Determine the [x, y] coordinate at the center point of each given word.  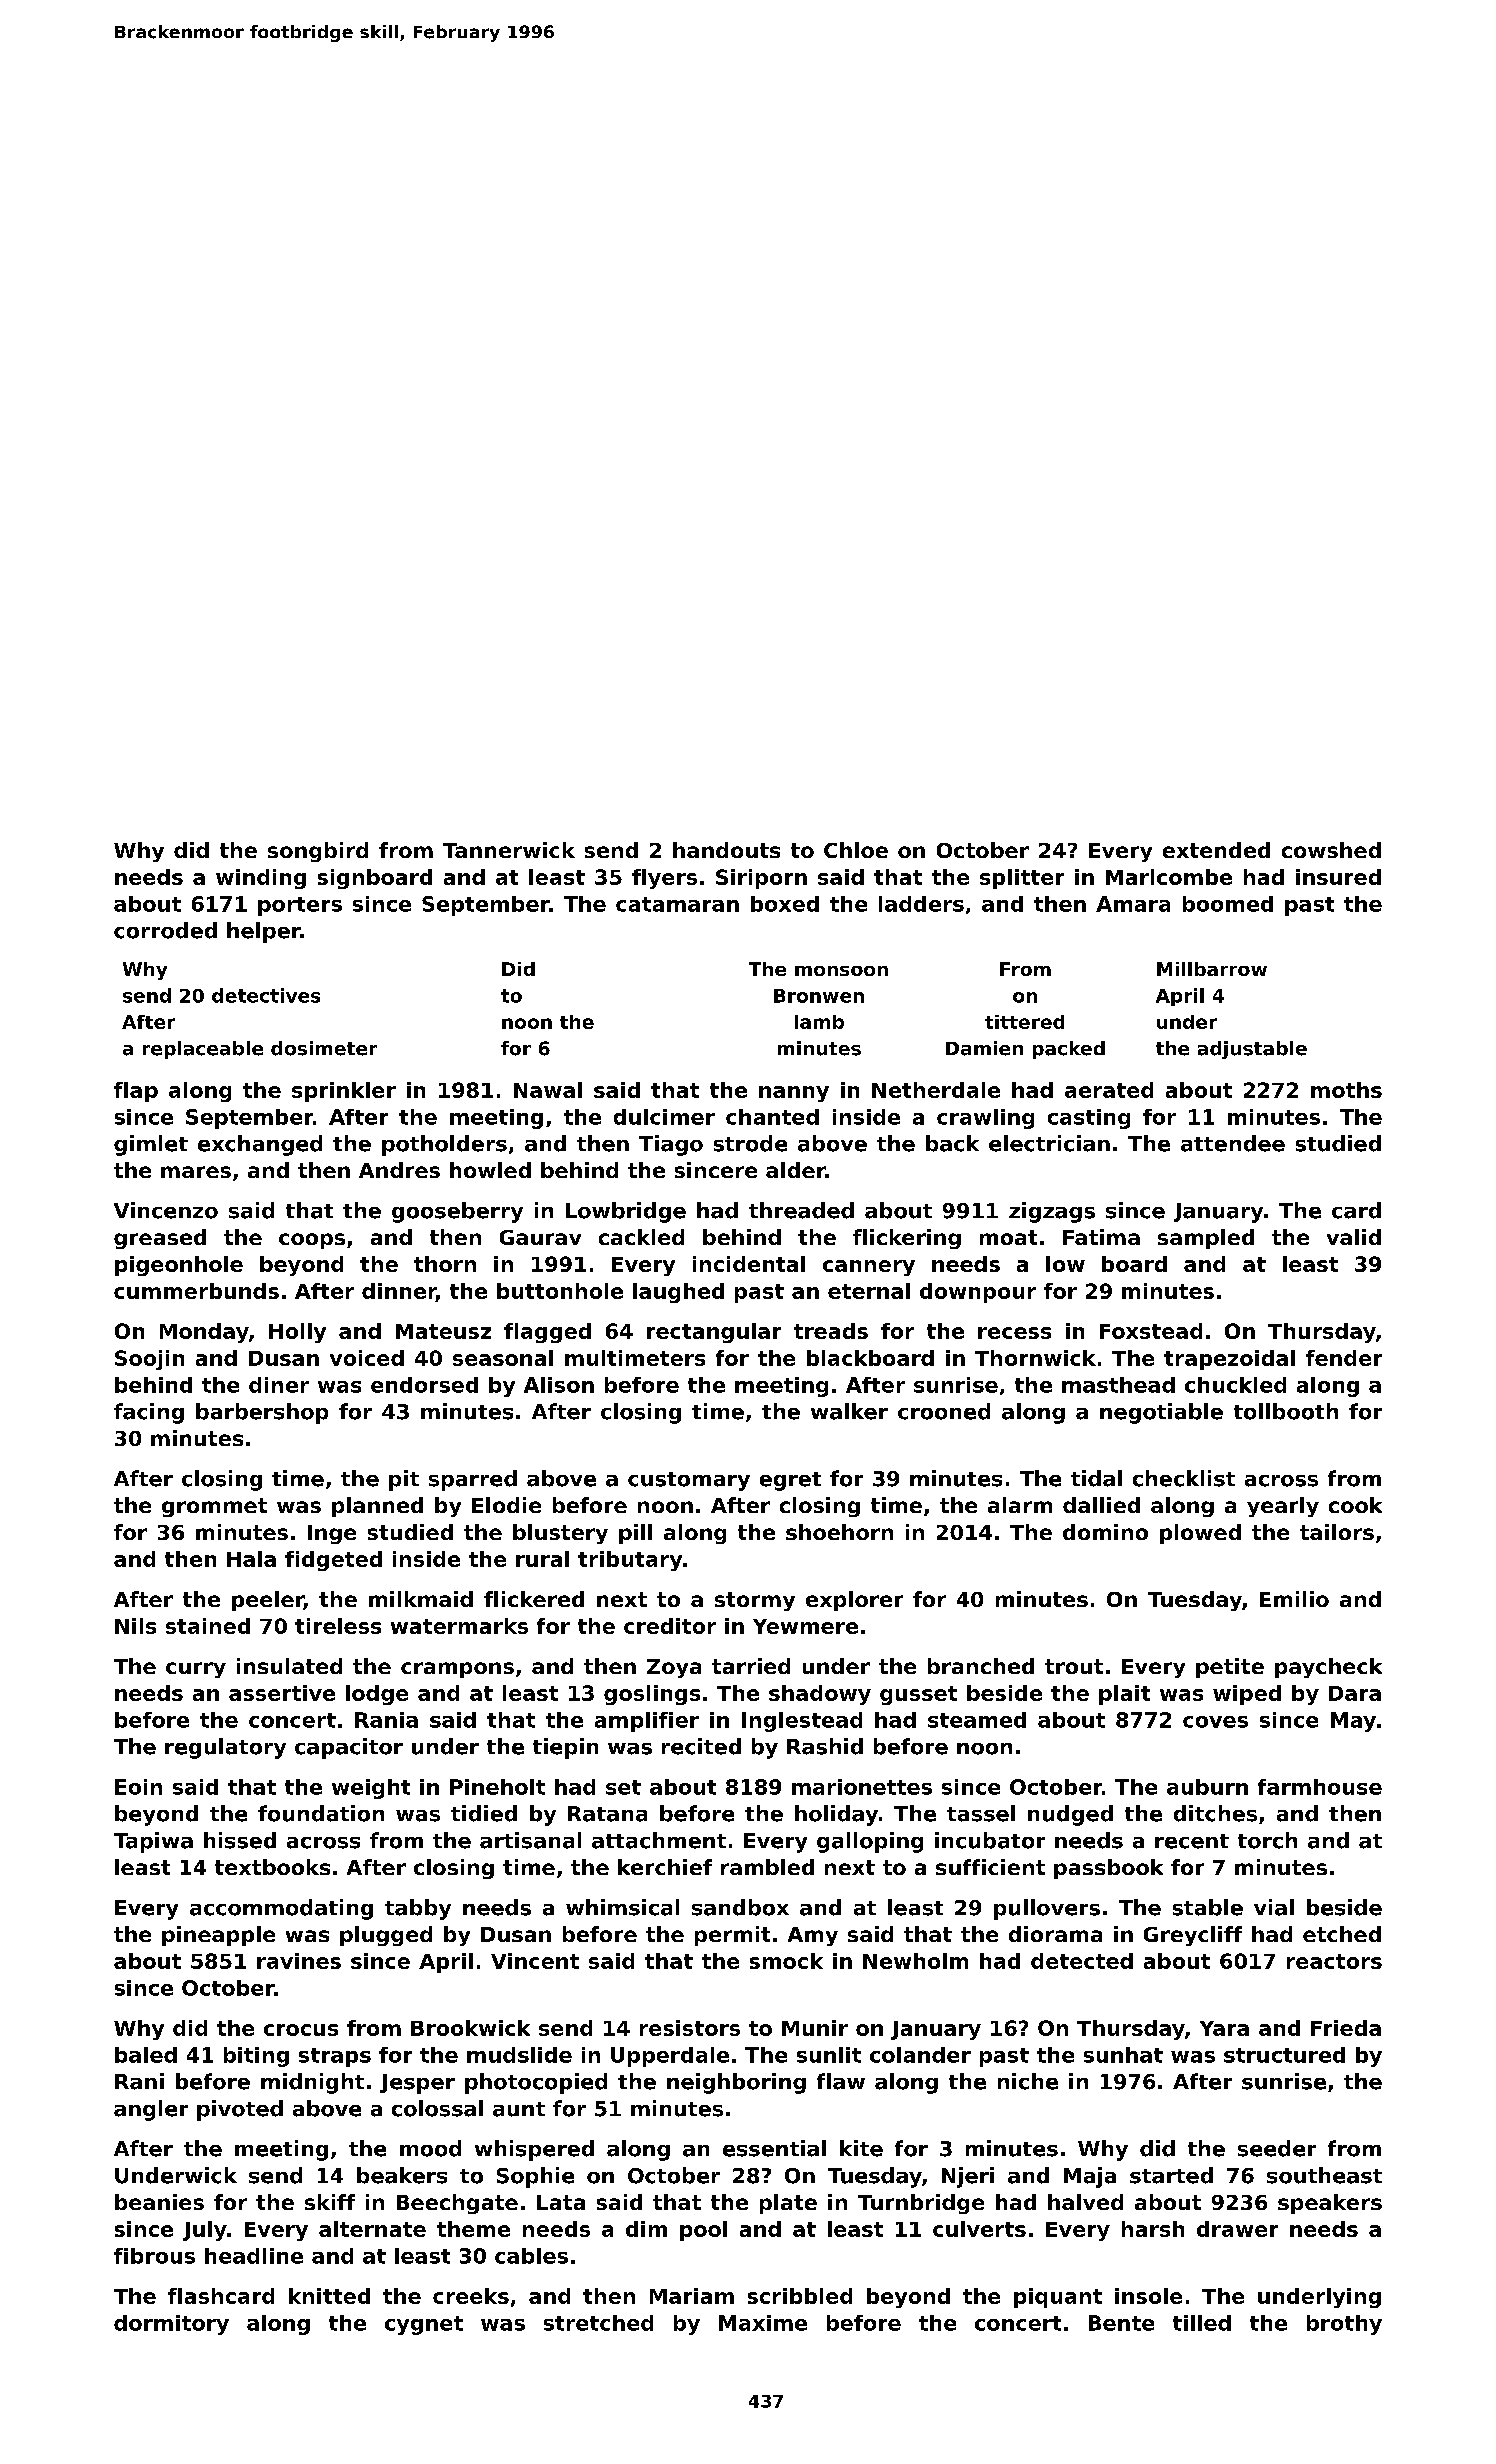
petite [1230, 1668]
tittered [1024, 1022]
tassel [981, 1813]
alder [795, 1170]
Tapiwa [153, 1842]
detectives [266, 995]
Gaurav [540, 1237]
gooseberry [457, 1212]
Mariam [692, 2296]
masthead [1118, 1385]
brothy [1344, 2325]
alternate [372, 2229]
